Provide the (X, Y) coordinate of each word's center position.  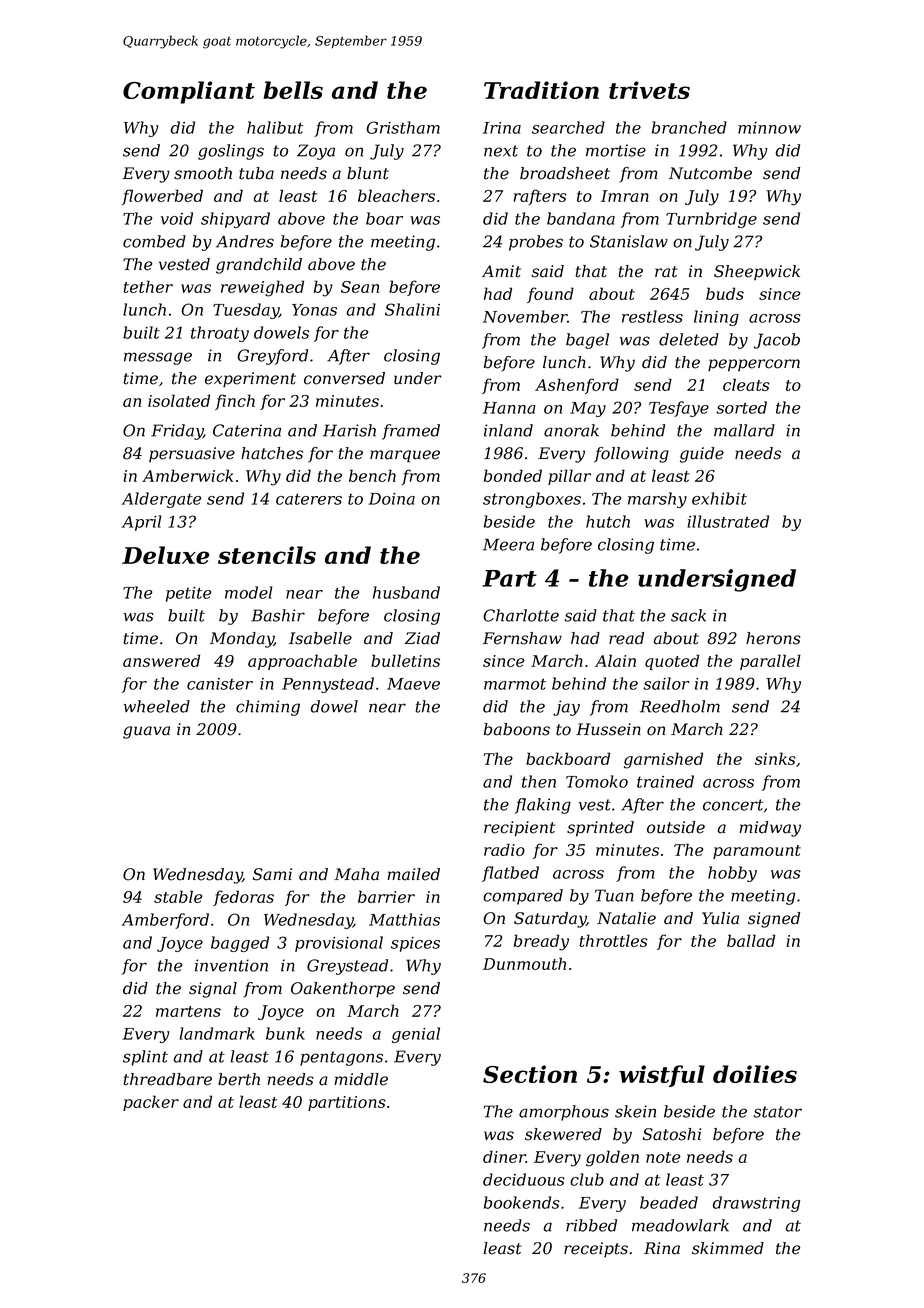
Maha (356, 874)
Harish (349, 430)
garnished (663, 760)
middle (361, 1079)
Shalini (412, 309)
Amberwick (188, 475)
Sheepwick (757, 272)
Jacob (777, 341)
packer (151, 1103)
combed (154, 241)
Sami (272, 874)
